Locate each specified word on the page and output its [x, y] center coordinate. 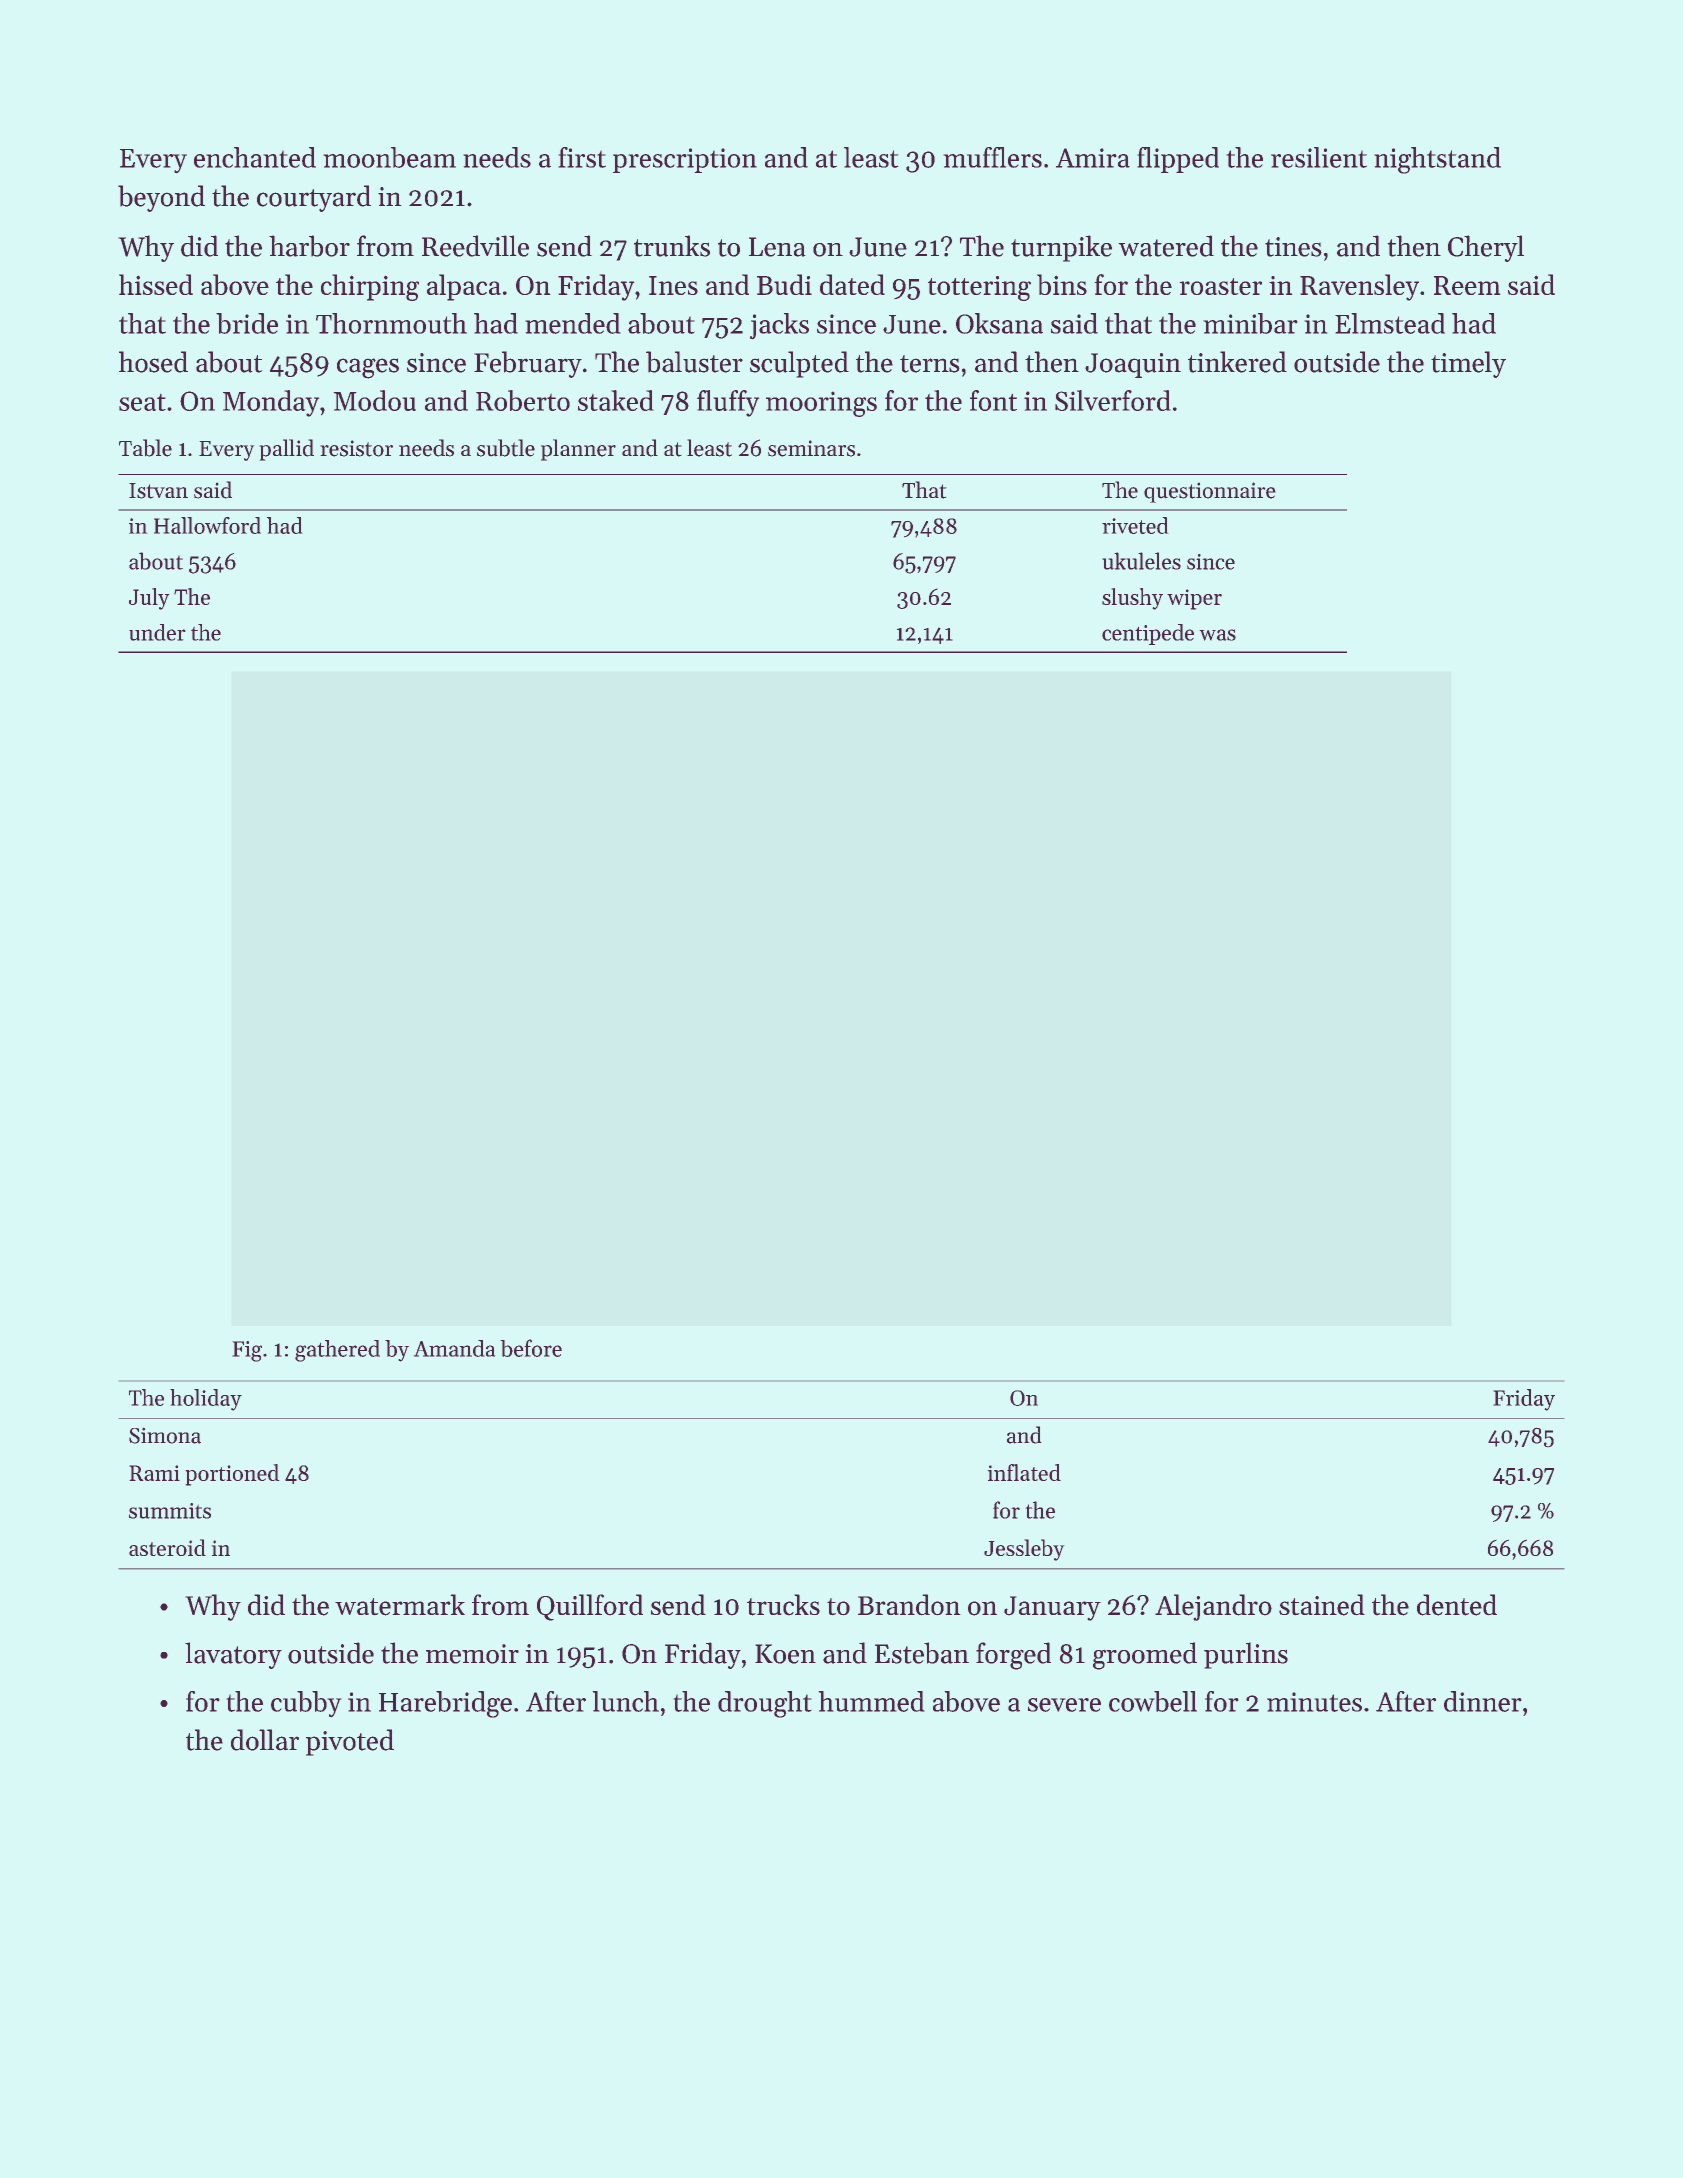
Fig [247, 1351]
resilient [1319, 157]
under [157, 632]
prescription [685, 160]
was [1218, 635]
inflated [1024, 1472]
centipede [1148, 634]
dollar [265, 1740]
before [531, 1348]
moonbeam [390, 157]
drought [764, 1704]
